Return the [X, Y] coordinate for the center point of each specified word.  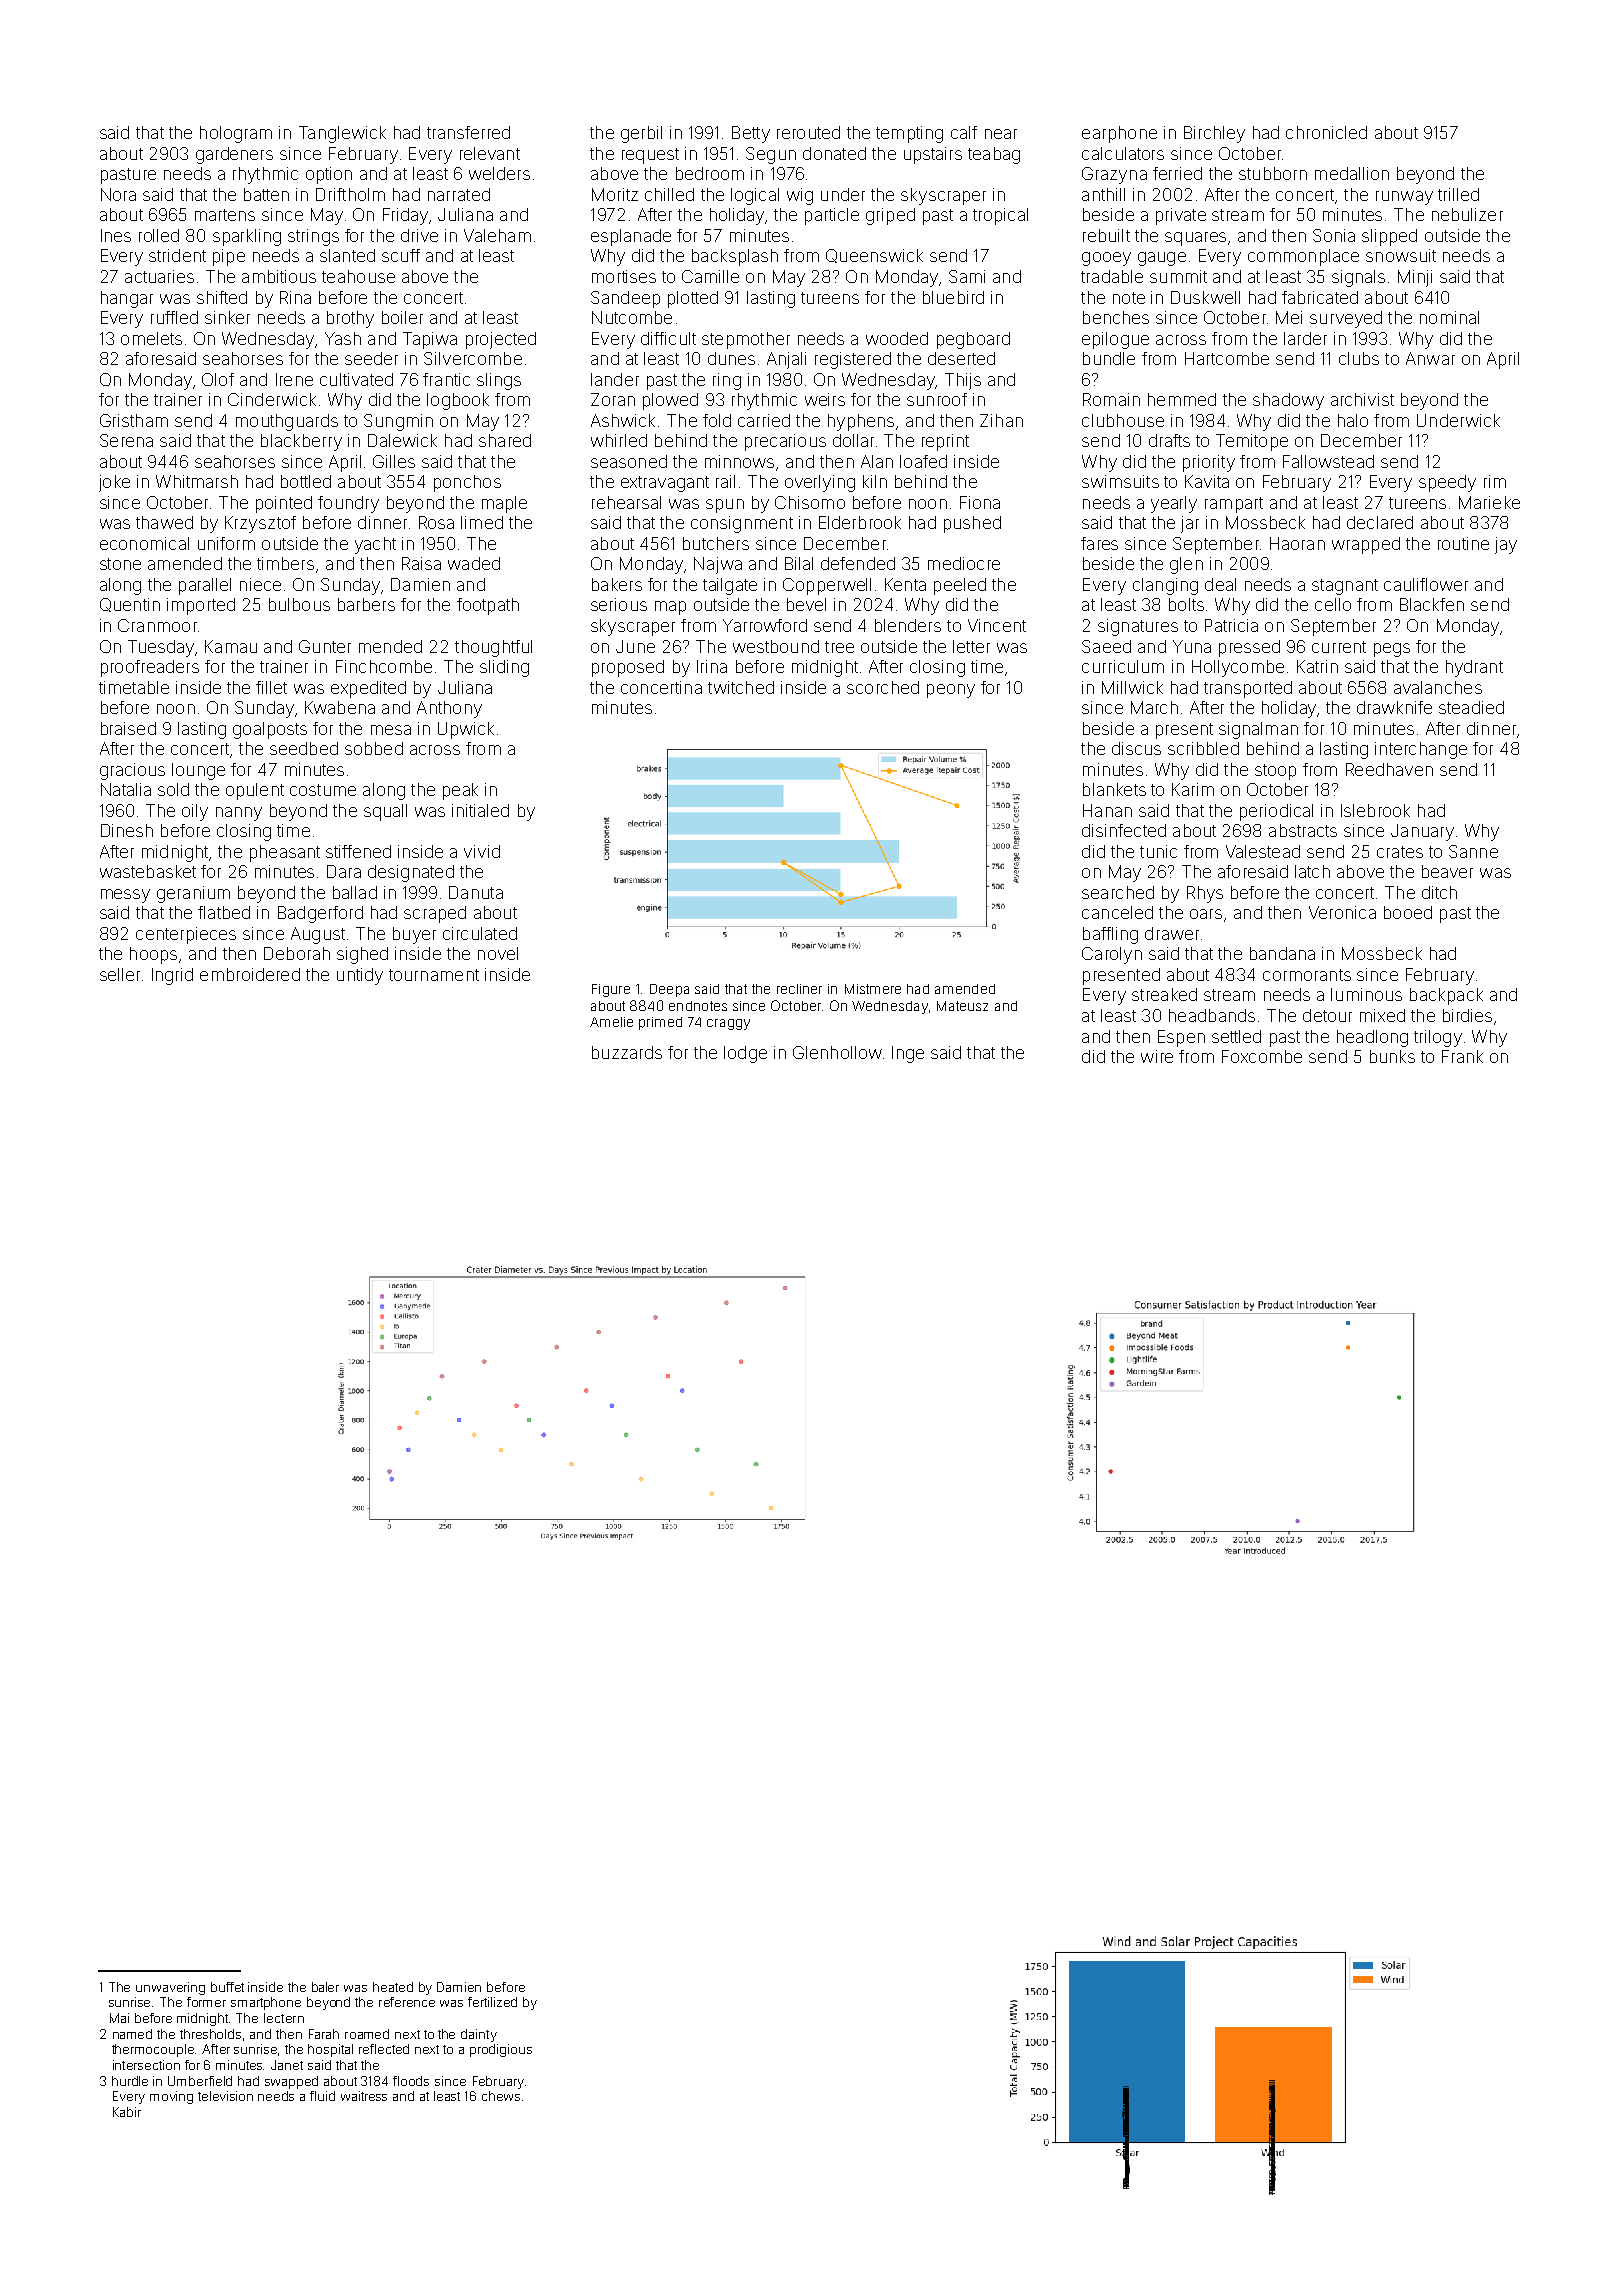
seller [120, 974]
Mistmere [873, 989]
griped [890, 216]
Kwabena [340, 707]
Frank [1462, 1056]
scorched [883, 687]
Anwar [1430, 358]
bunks [1392, 1056]
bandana [1282, 953]
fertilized [492, 2002]
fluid [322, 2096]
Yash [343, 338]
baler [325, 1987]
